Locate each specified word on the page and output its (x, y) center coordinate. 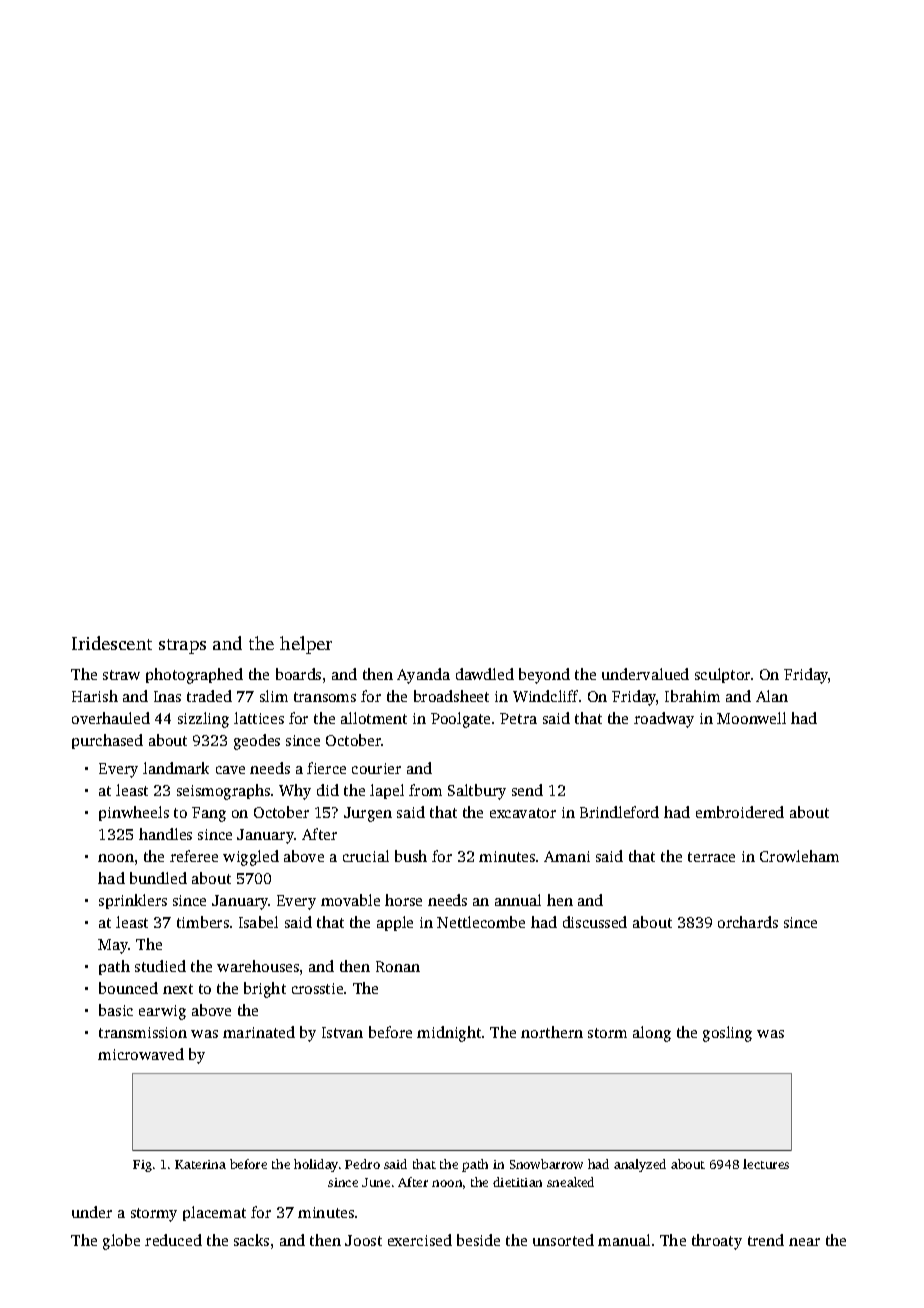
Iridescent (112, 643)
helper (306, 645)
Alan (772, 696)
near (804, 1242)
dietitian (517, 1182)
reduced (173, 1240)
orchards (748, 922)
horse (403, 900)
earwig (162, 1012)
